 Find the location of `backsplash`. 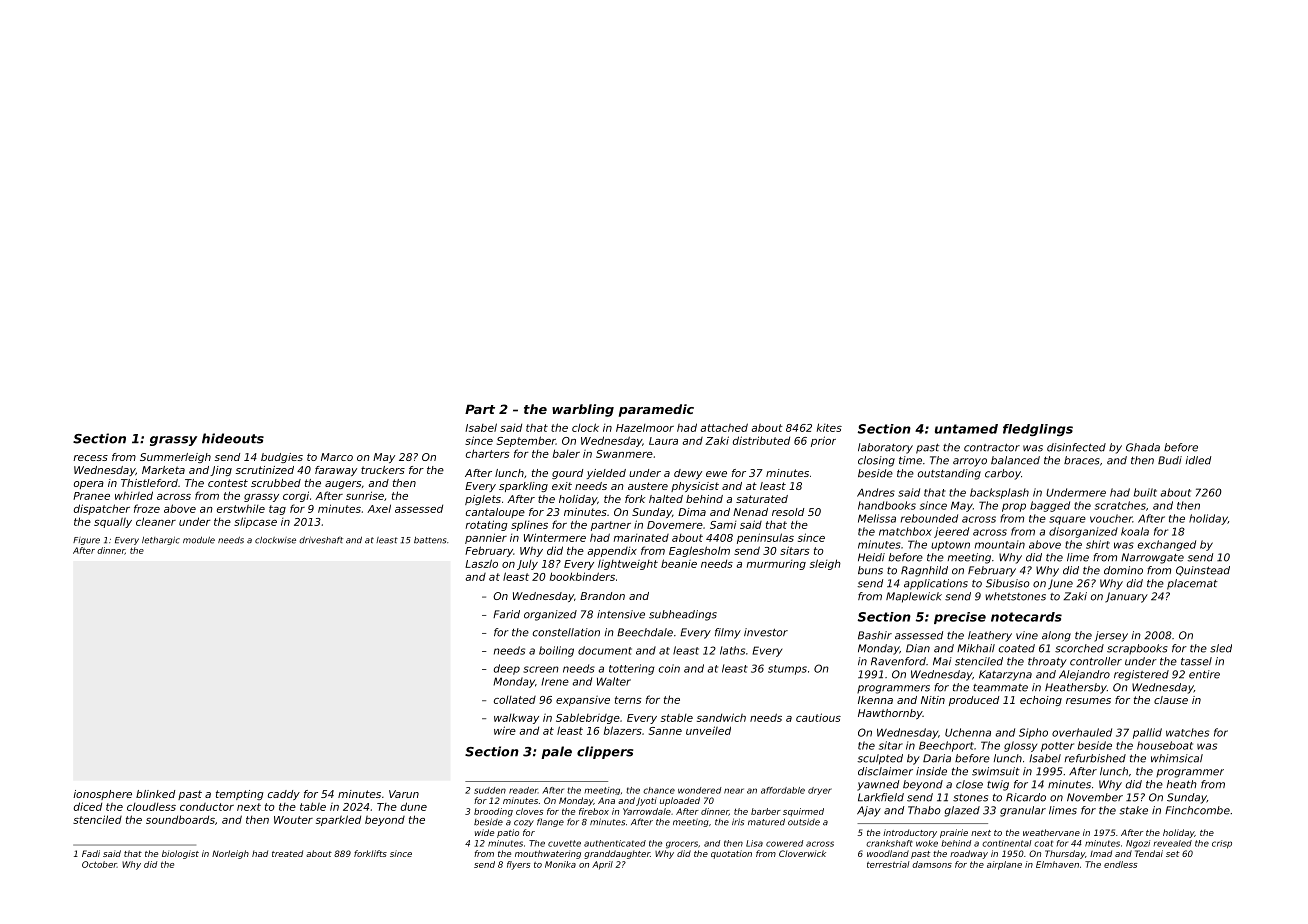

backsplash is located at coordinates (999, 493).
